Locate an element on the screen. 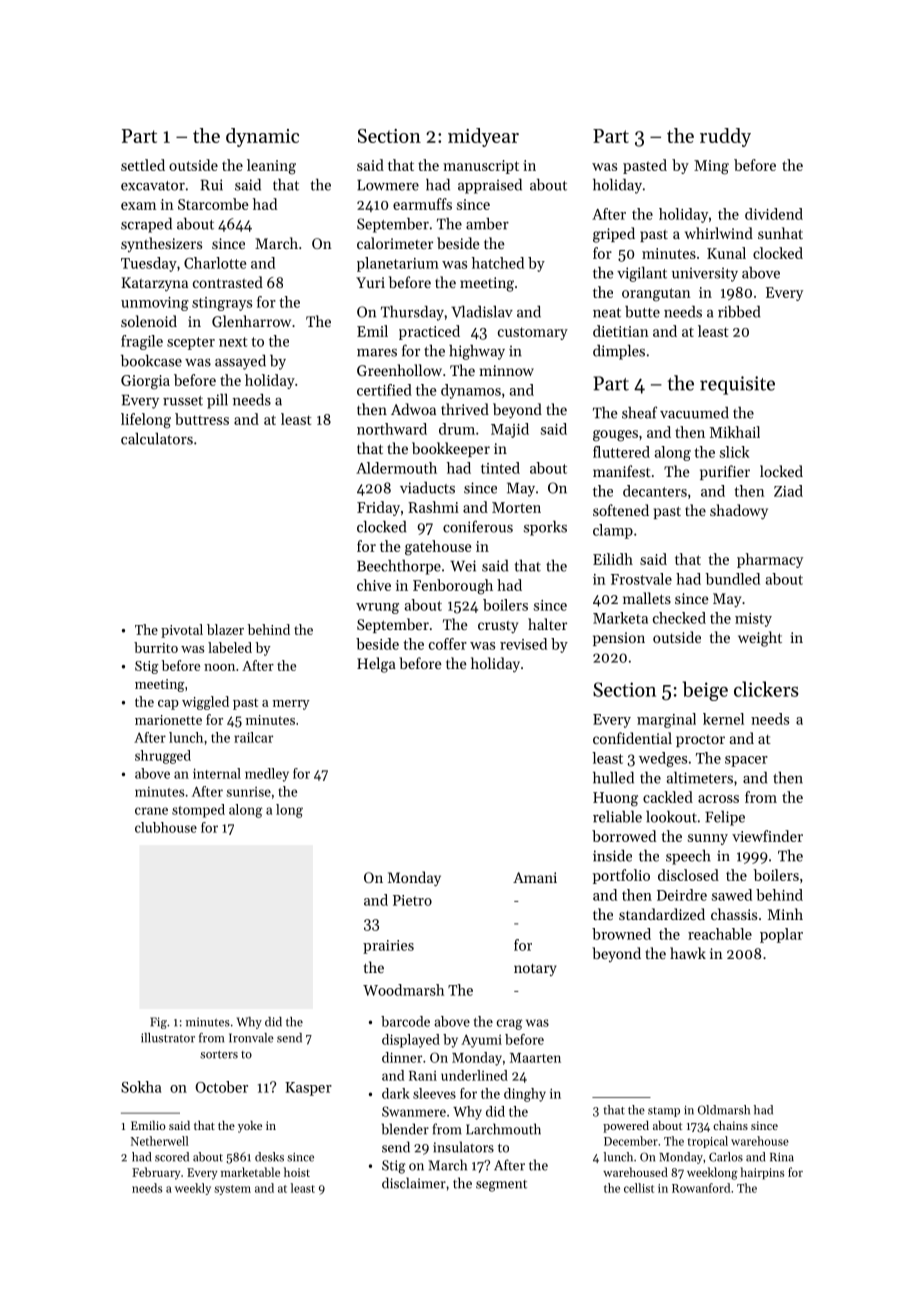 The height and width of the screenshot is (1308, 924). across is located at coordinates (718, 799).
